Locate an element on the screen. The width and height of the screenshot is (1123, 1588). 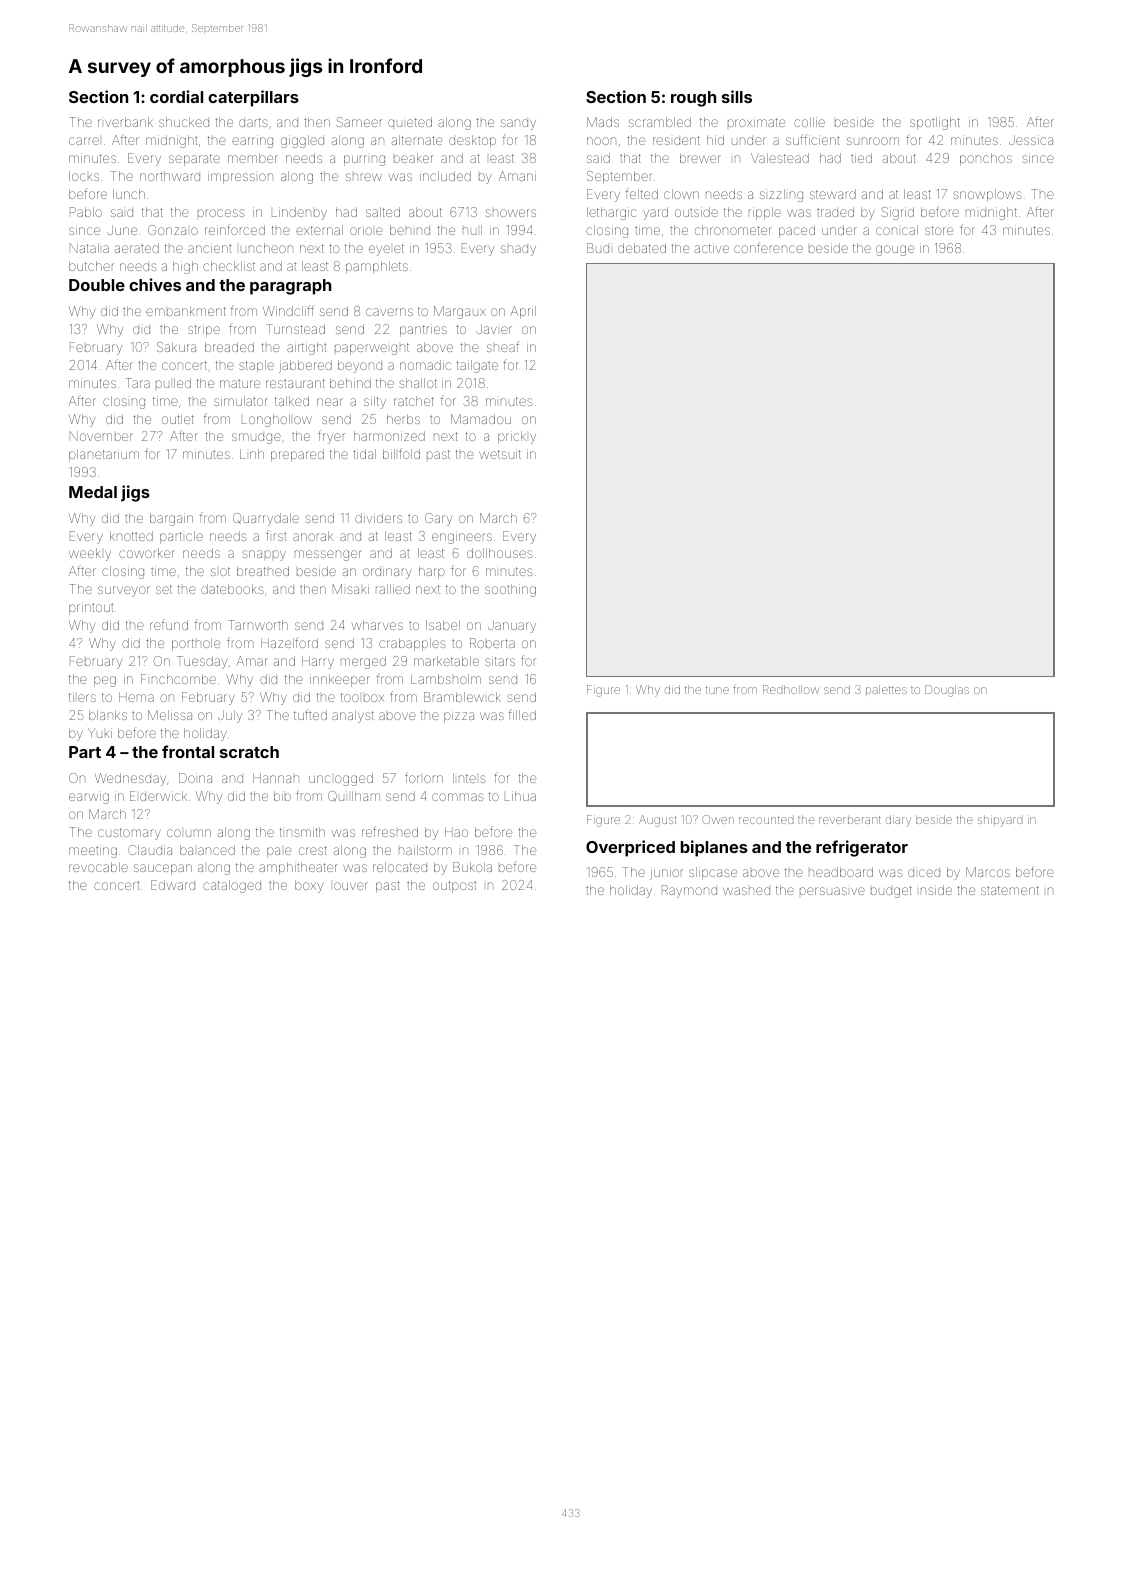
prickly is located at coordinates (517, 437).
